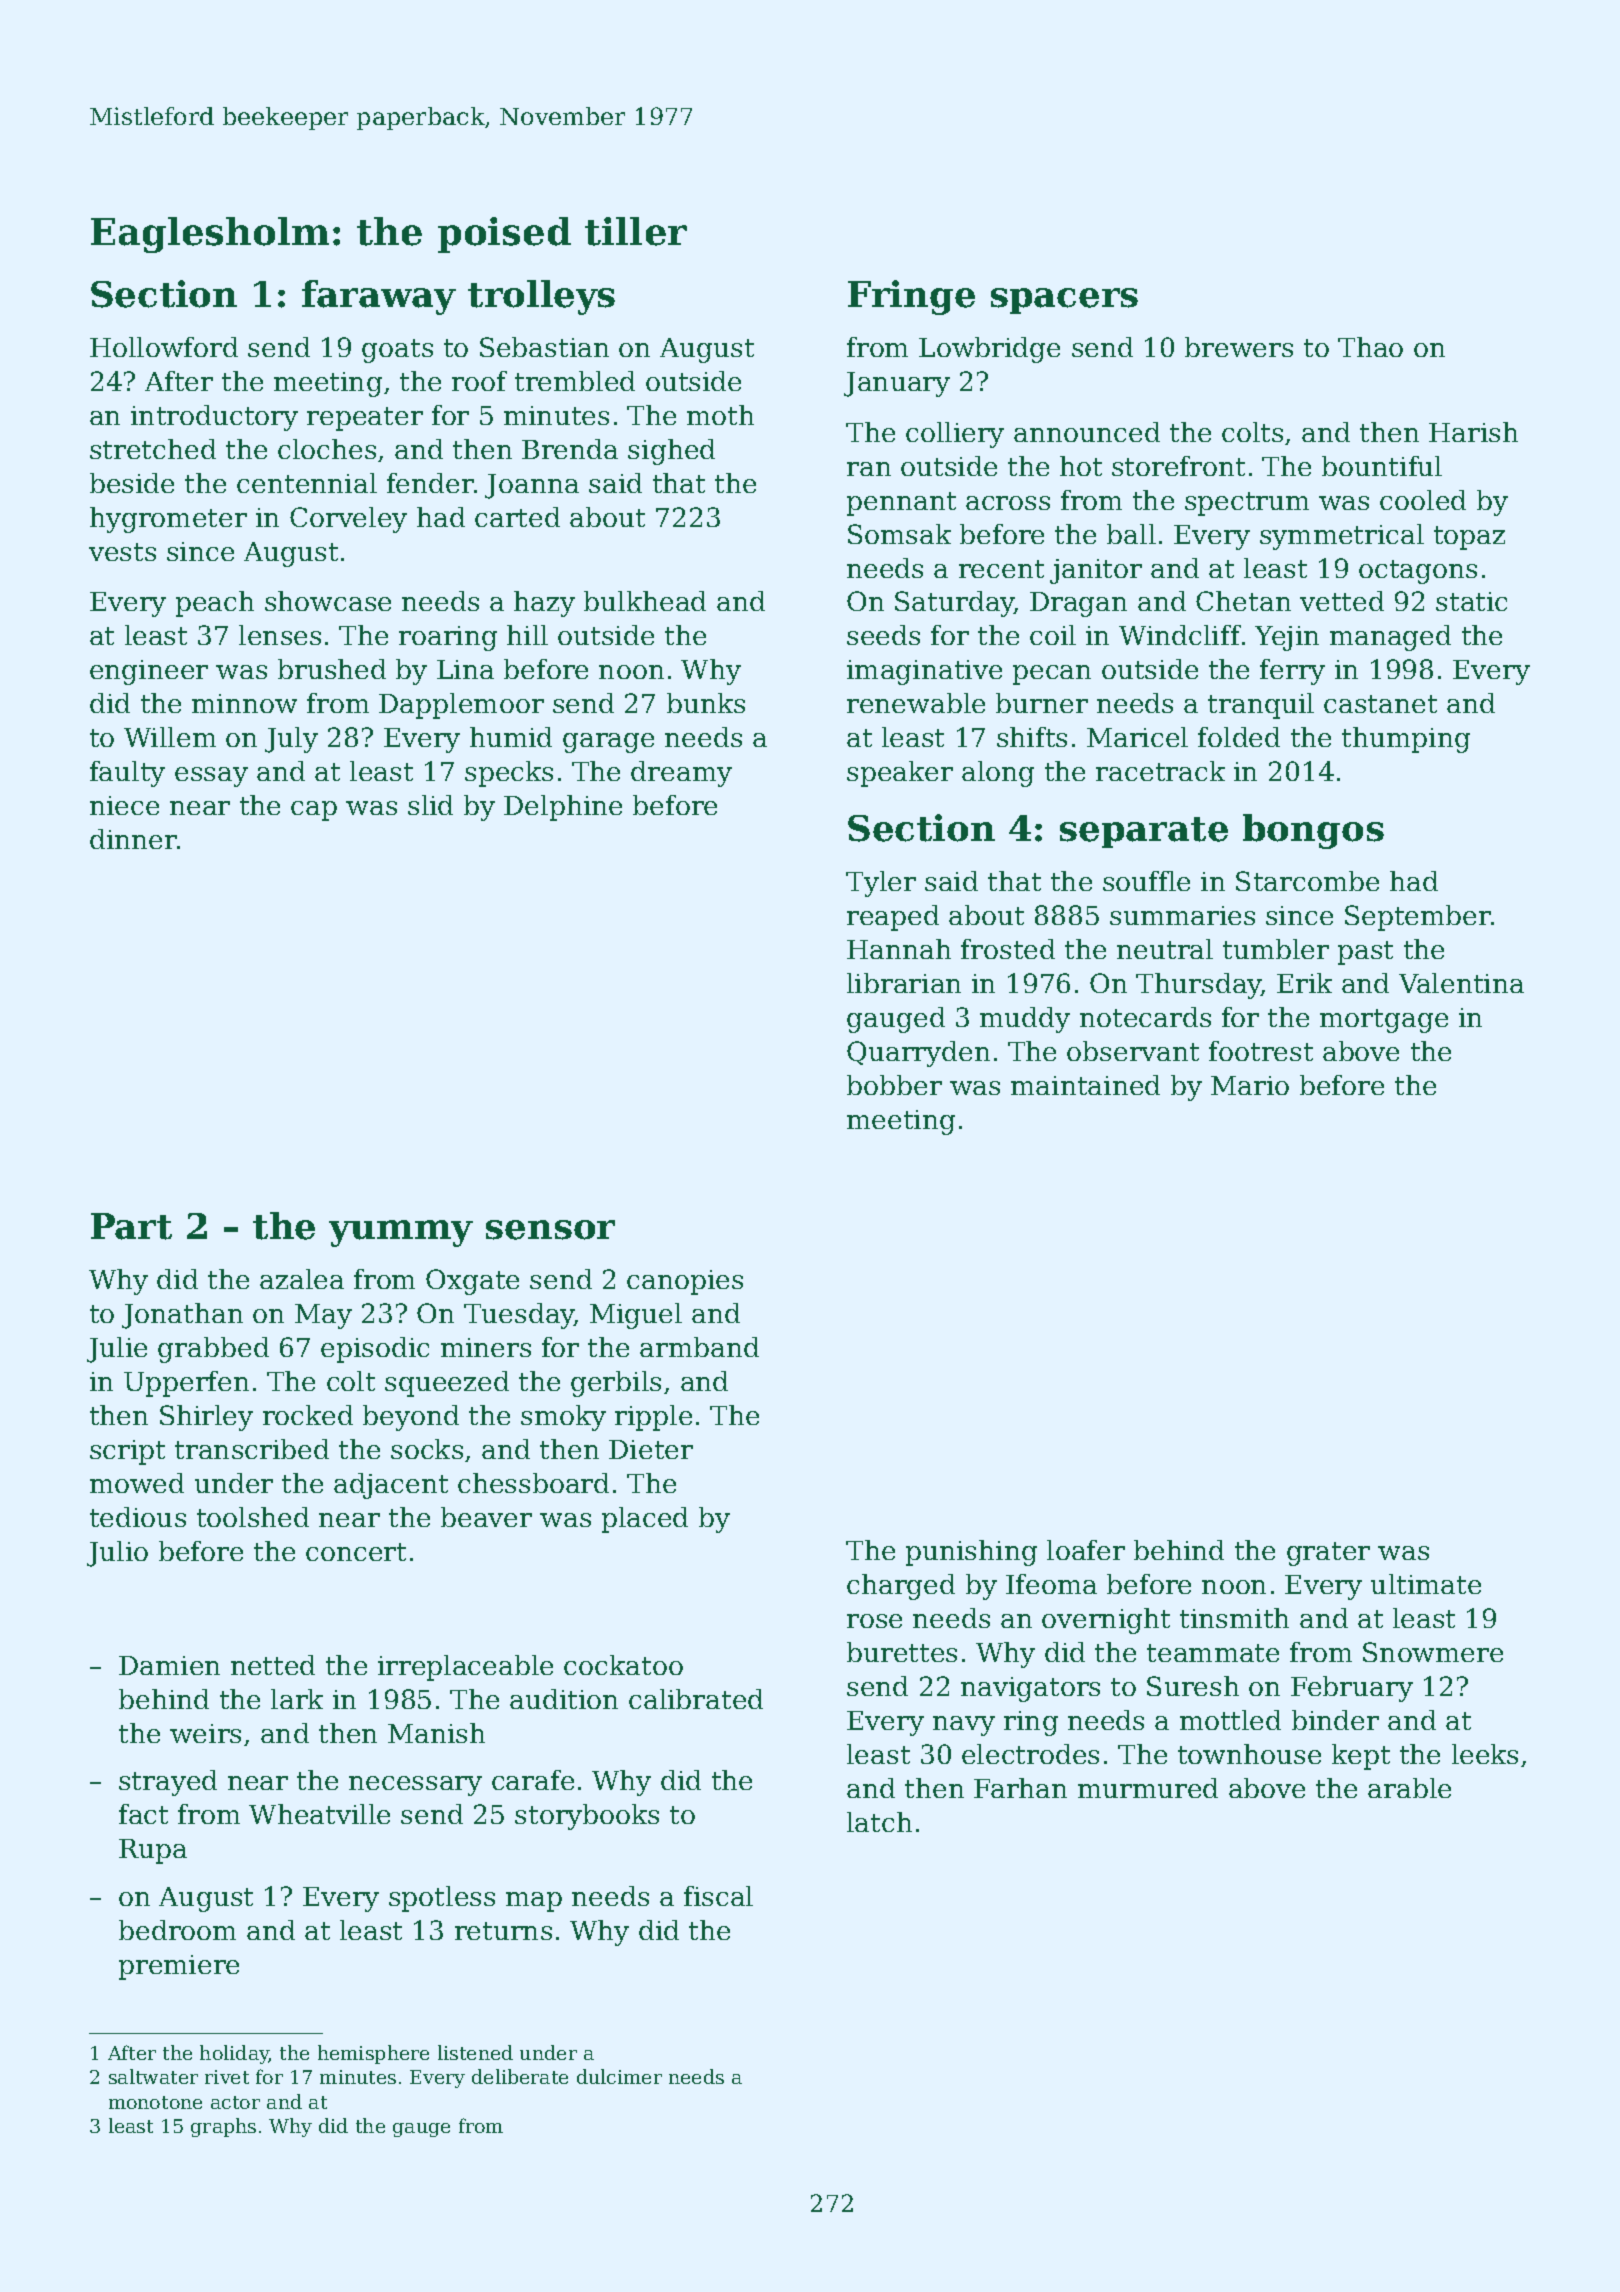 The height and width of the screenshot is (2292, 1620). What do you see at coordinates (328, 601) in the screenshot?
I see `showcase` at bounding box center [328, 601].
